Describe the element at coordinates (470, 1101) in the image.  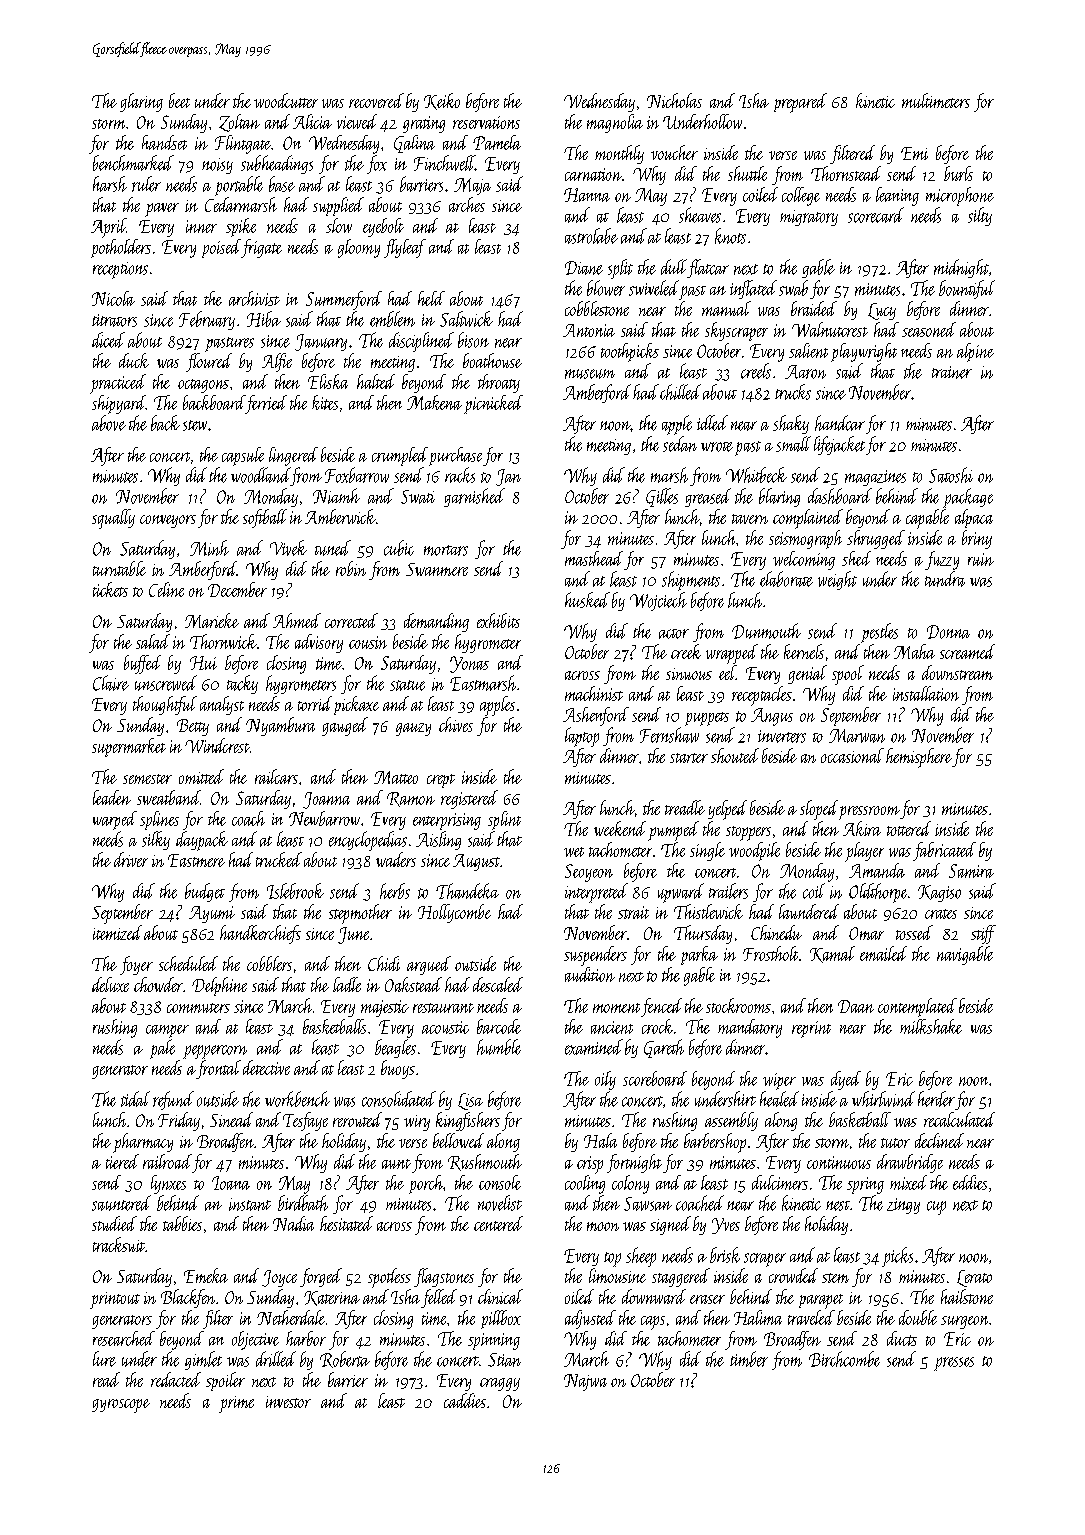
I see `Lisa` at that location.
